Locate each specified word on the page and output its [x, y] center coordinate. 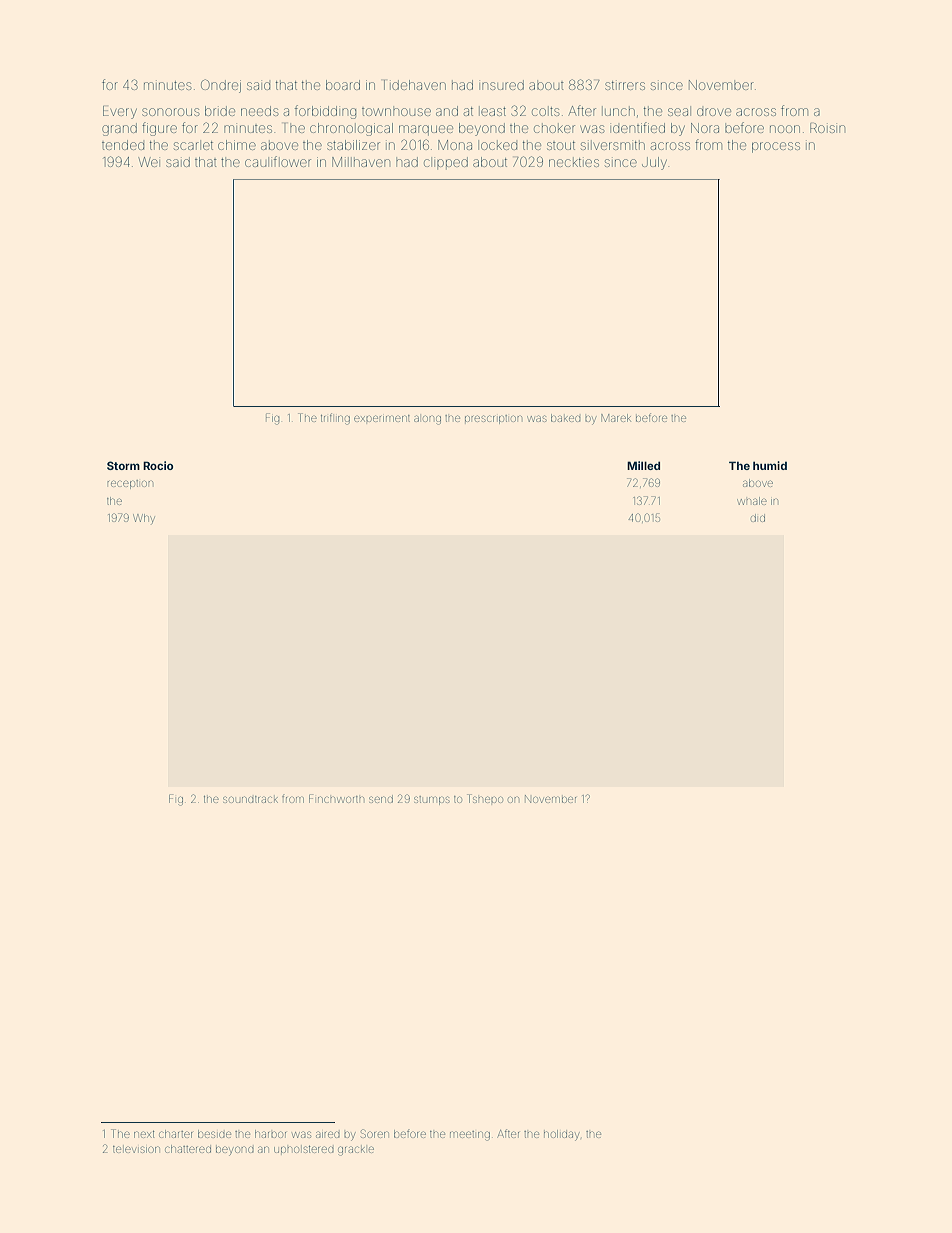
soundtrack [250, 799]
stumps [431, 800]
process [776, 147]
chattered [188, 1149]
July [654, 163]
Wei [148, 162]
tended [123, 145]
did [758, 518]
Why [144, 518]
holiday [561, 1135]
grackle [356, 1151]
